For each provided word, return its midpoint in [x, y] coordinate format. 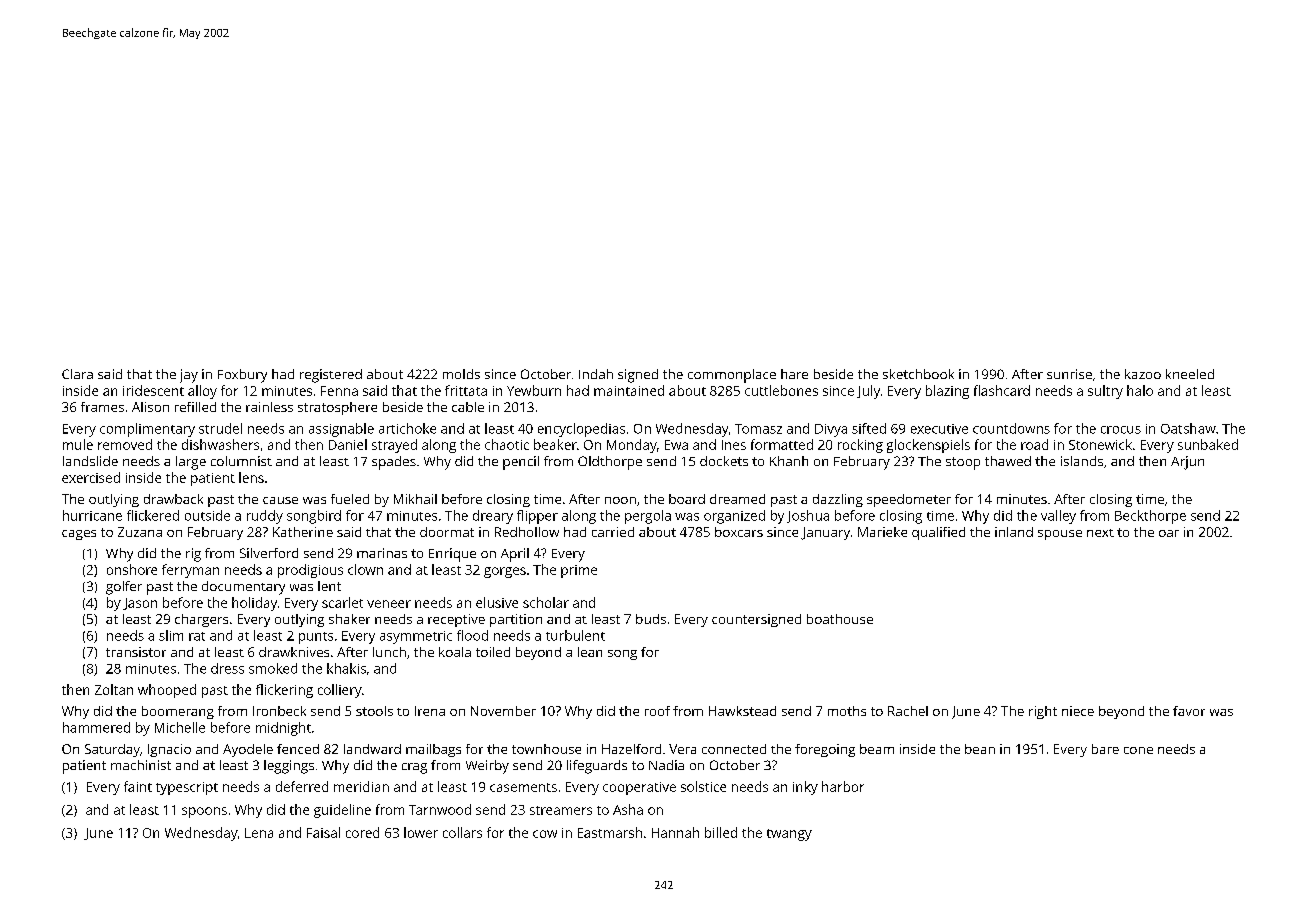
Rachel [908, 711]
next [1100, 533]
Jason [140, 604]
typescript [187, 788]
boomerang [178, 712]
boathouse [840, 619]
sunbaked [1208, 444]
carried [613, 532]
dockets [724, 461]
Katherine [303, 532]
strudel [220, 428]
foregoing [825, 750]
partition [516, 620]
